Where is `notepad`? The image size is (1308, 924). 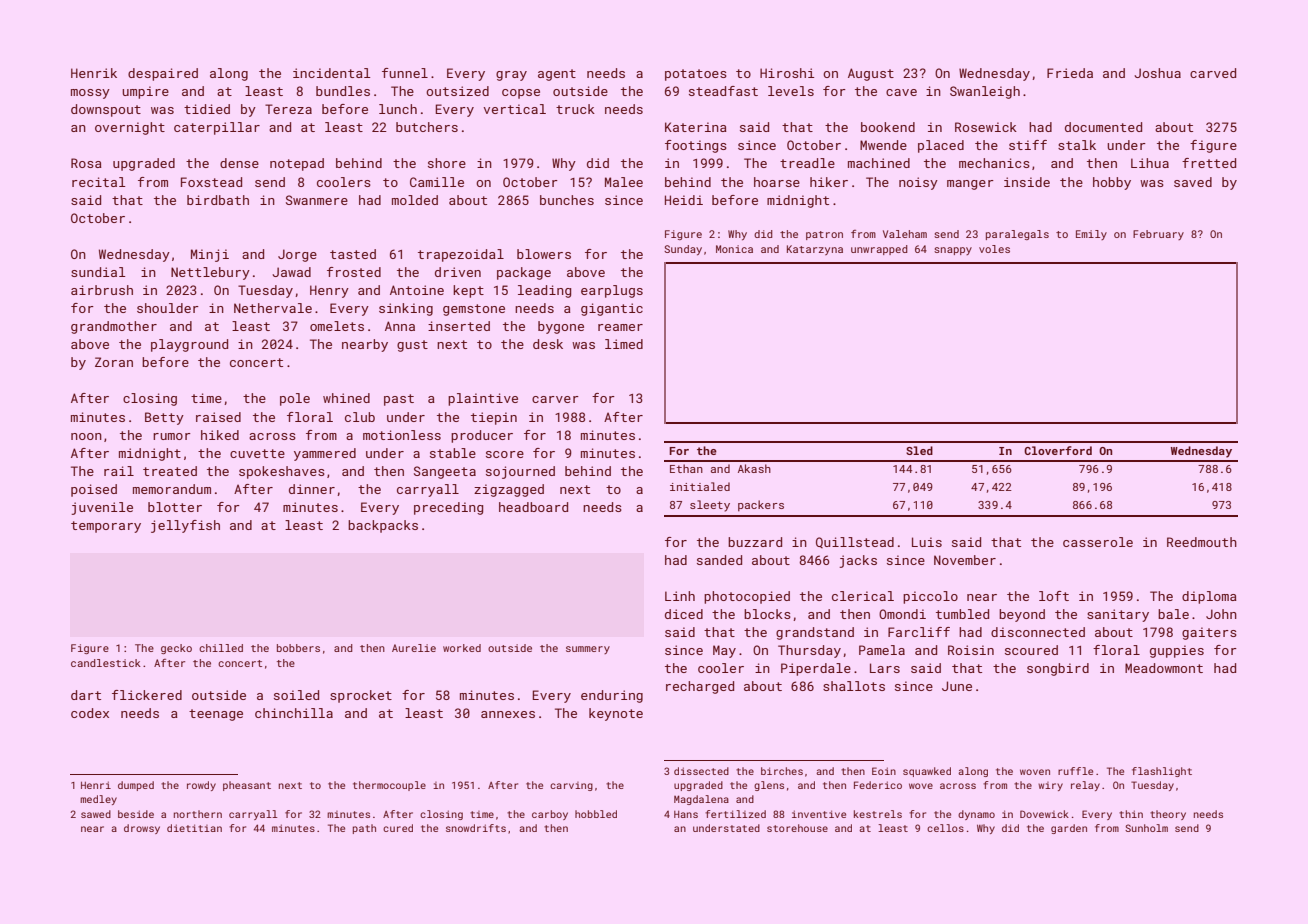
notepad is located at coordinates (297, 164).
